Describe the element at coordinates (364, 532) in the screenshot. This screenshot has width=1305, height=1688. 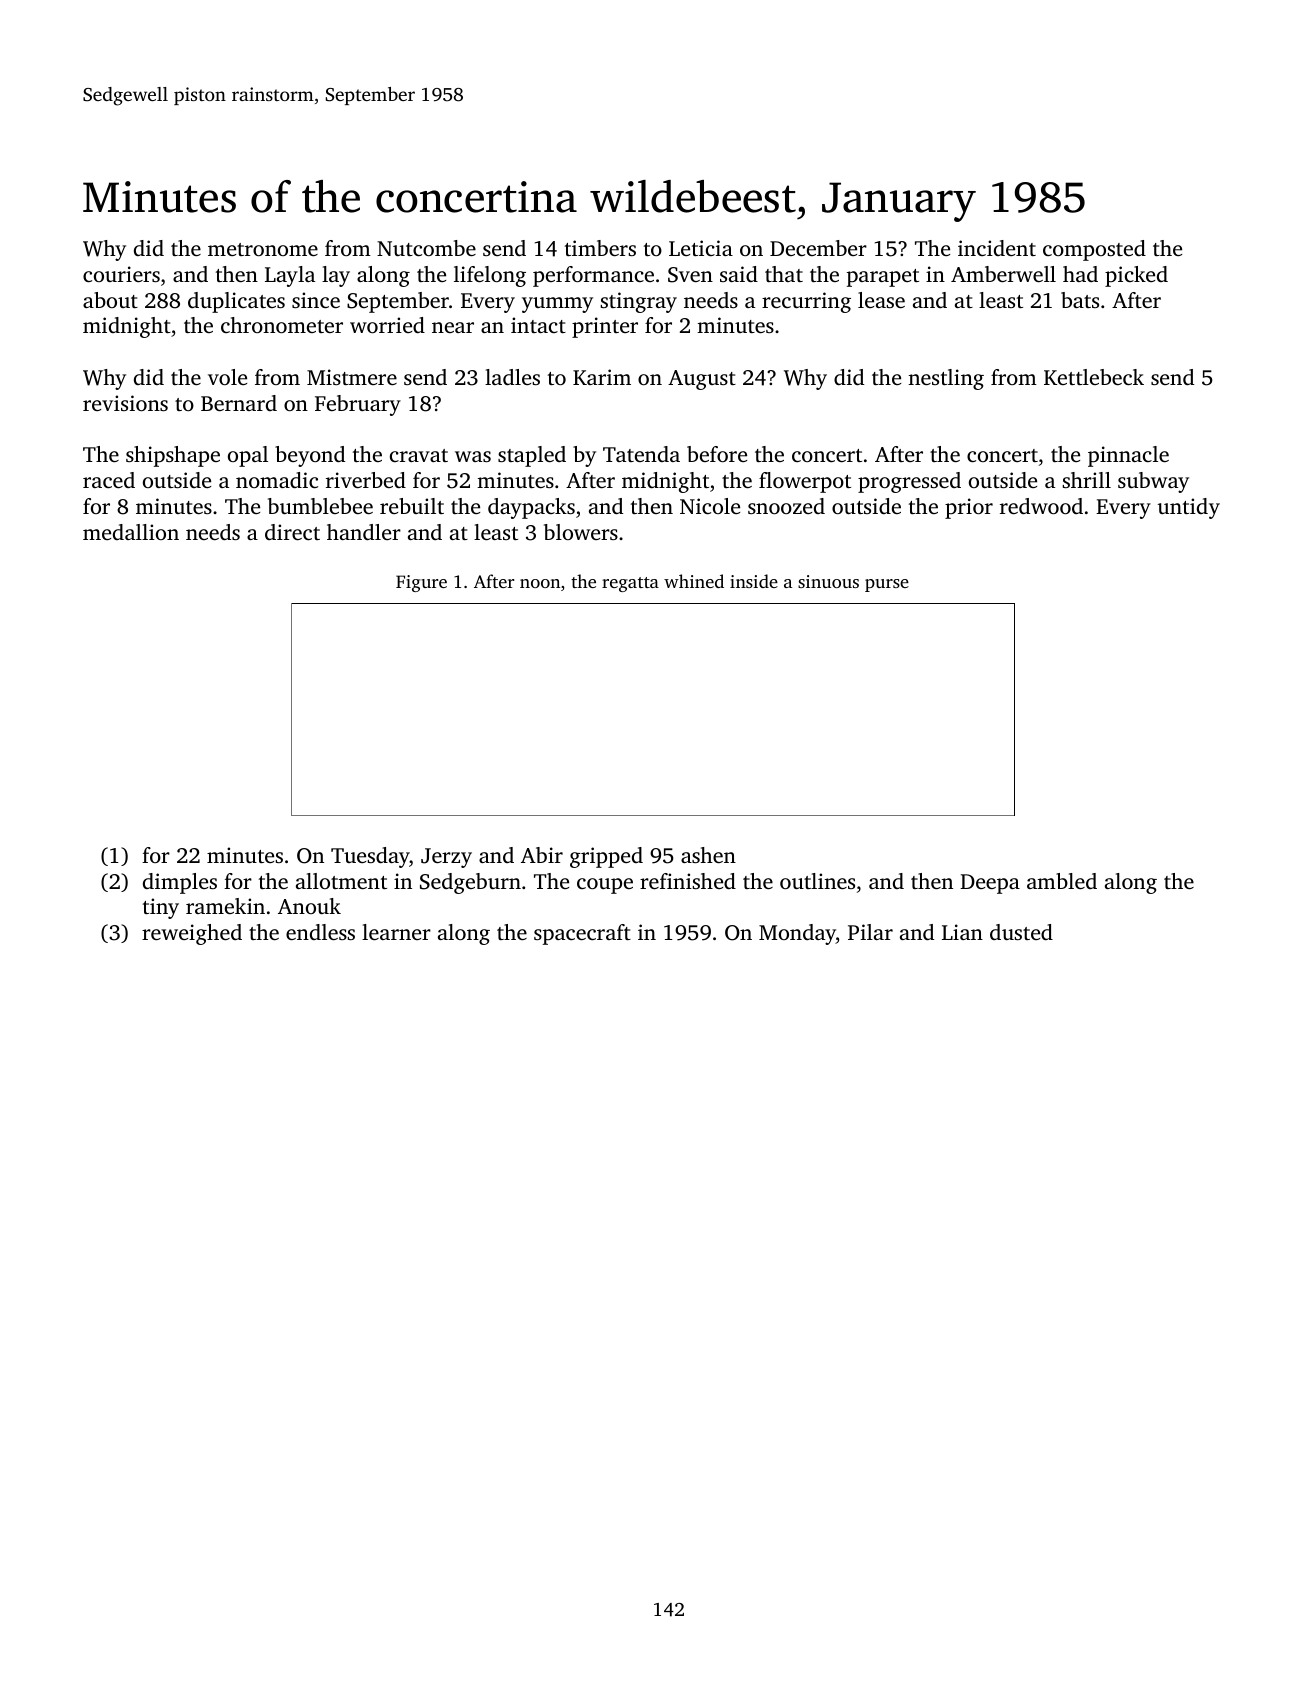
I see `handler` at that location.
